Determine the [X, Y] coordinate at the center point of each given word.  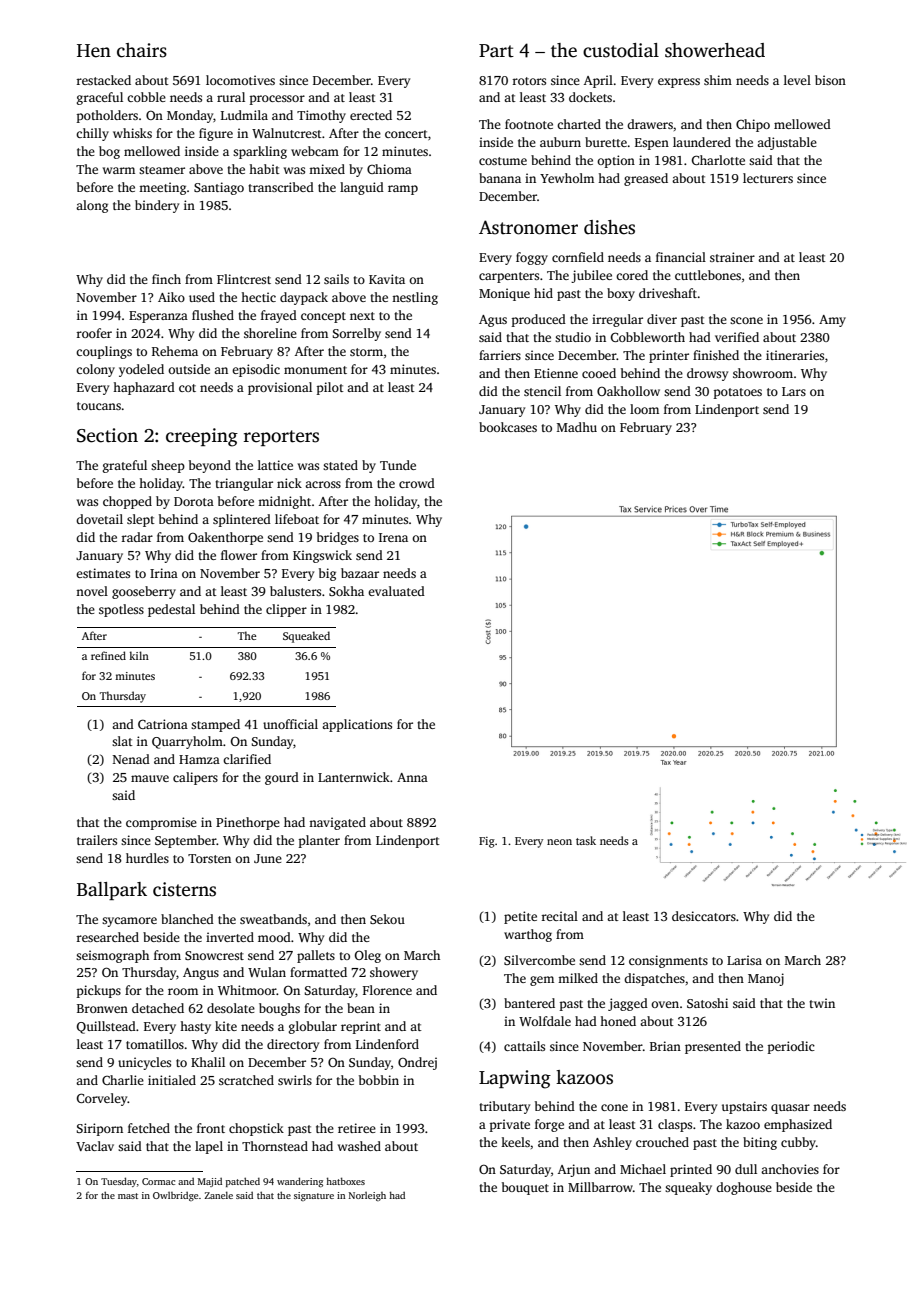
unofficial [290, 724]
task [586, 840]
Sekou [387, 919]
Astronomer [528, 227]
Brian [665, 1046]
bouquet [525, 1188]
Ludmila [244, 115]
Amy [832, 321]
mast [128, 1196]
